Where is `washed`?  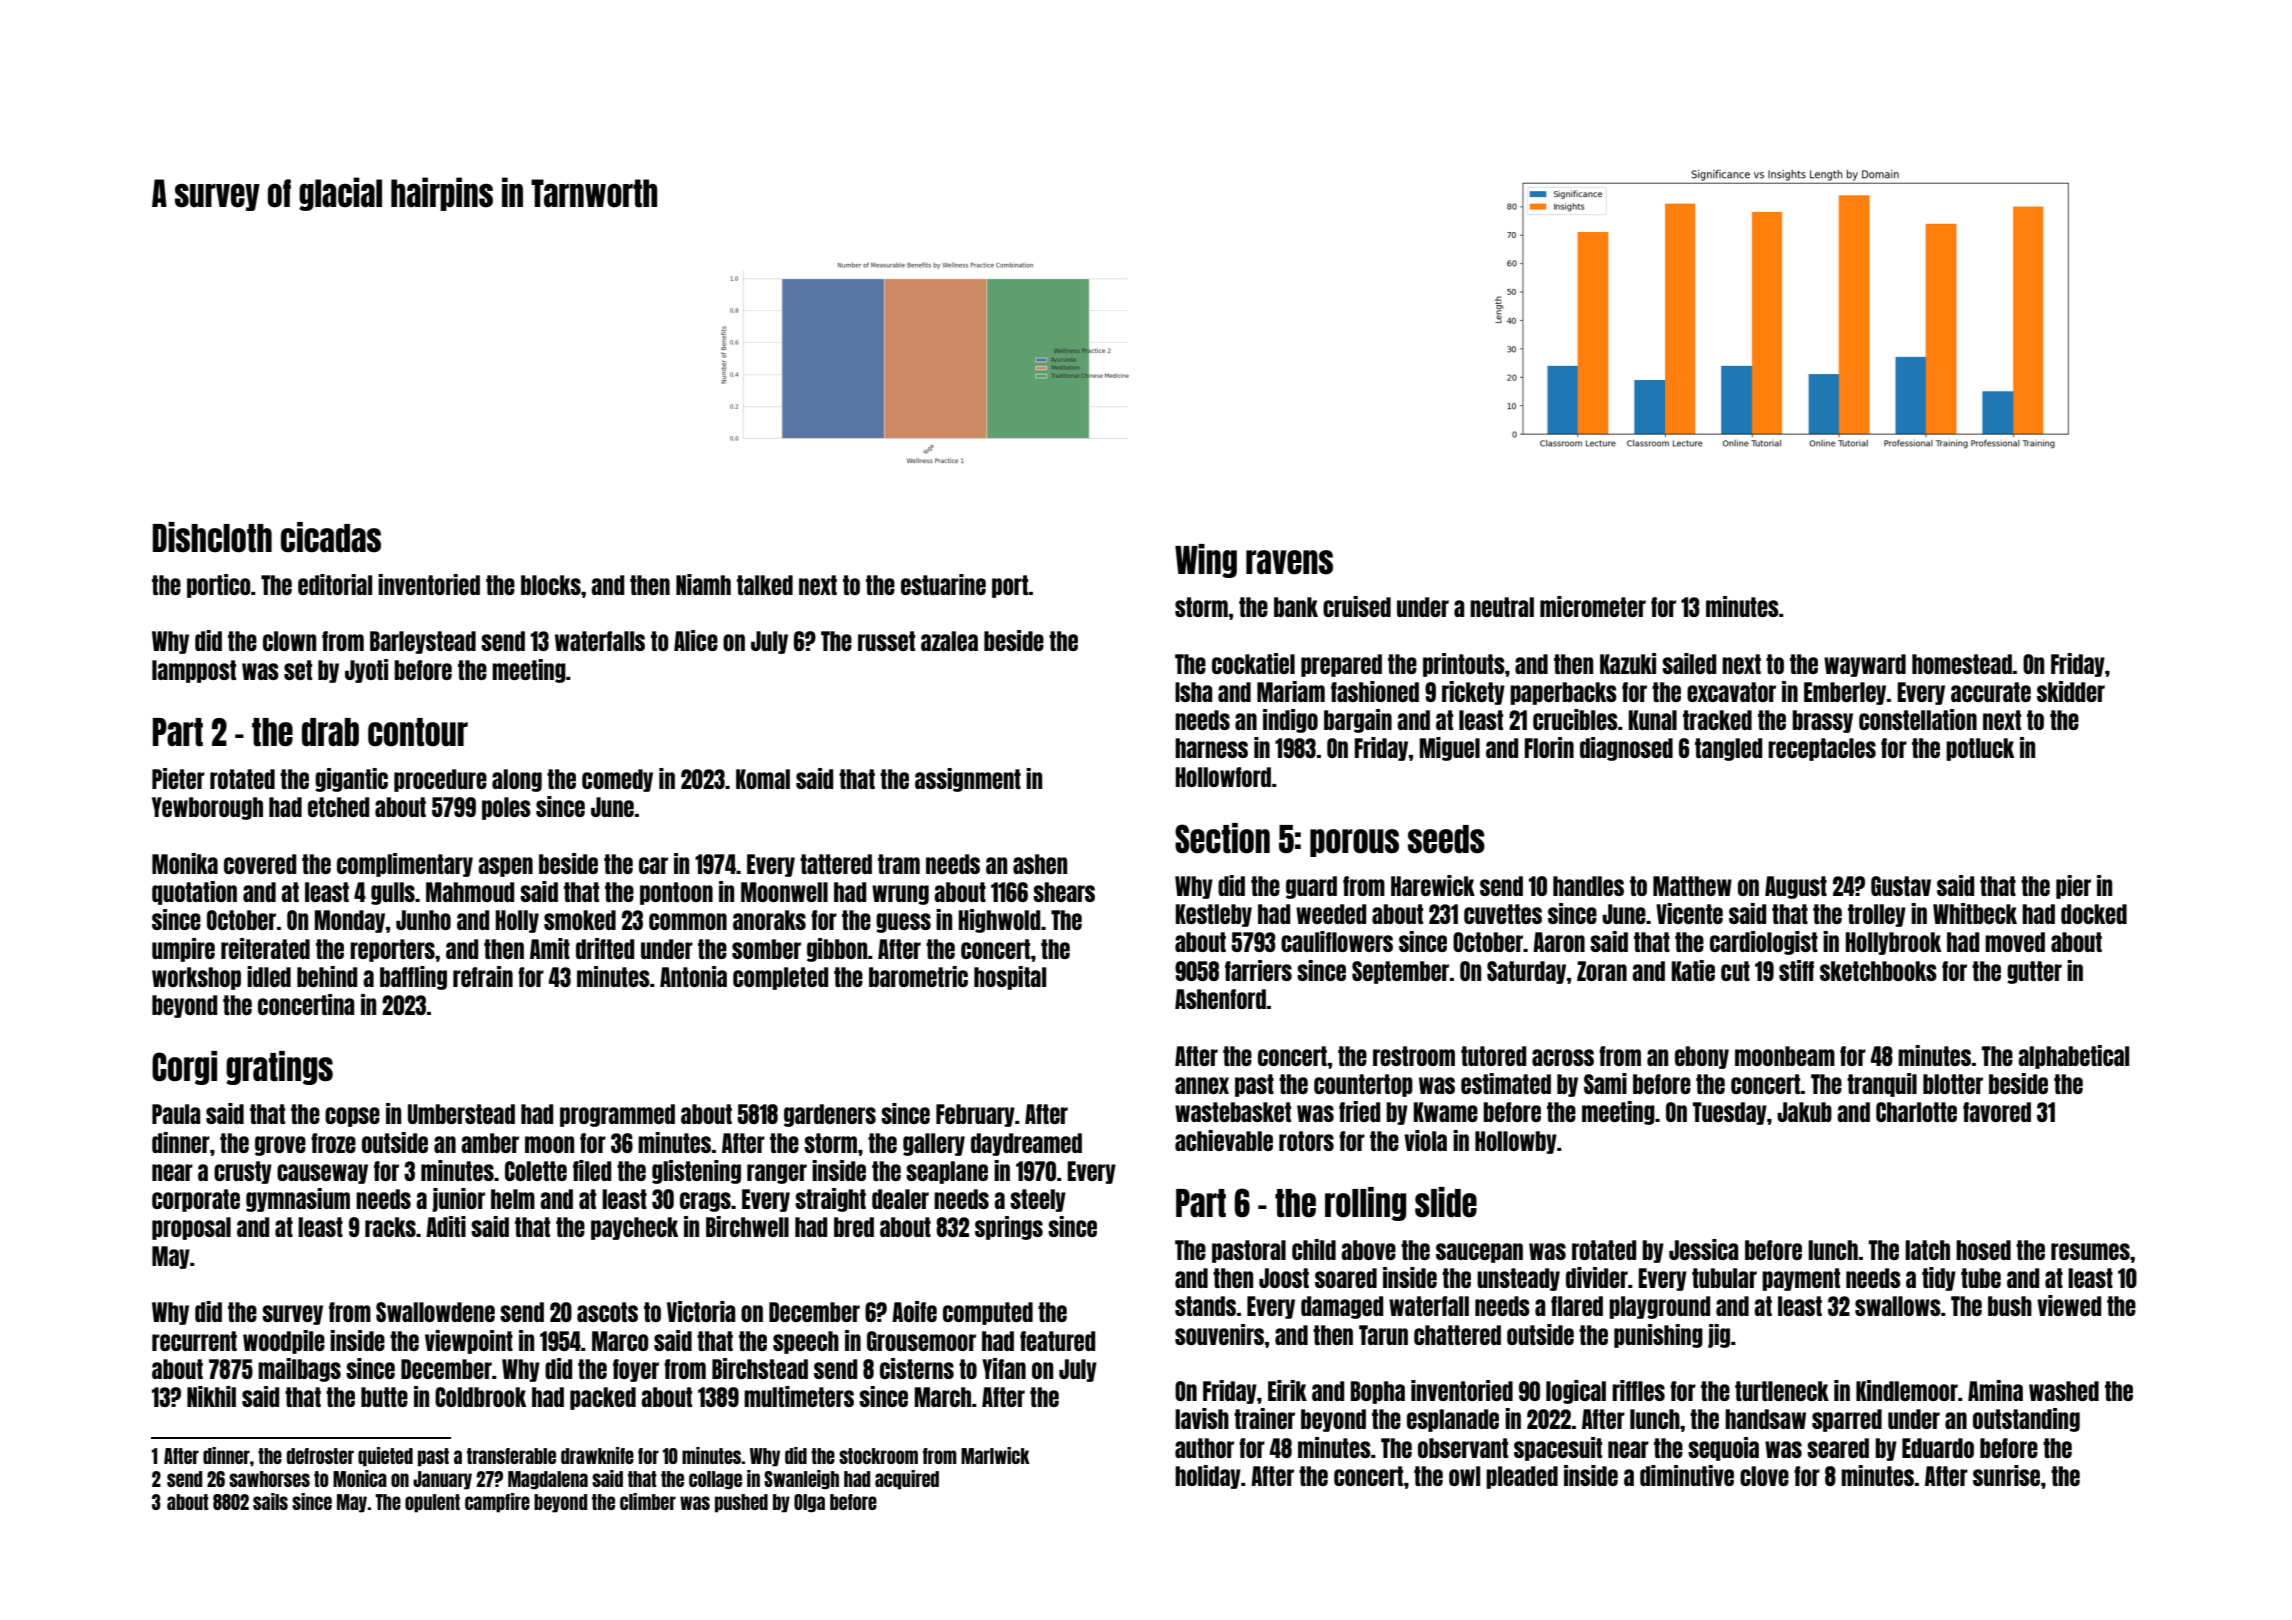 washed is located at coordinates (2064, 1391).
